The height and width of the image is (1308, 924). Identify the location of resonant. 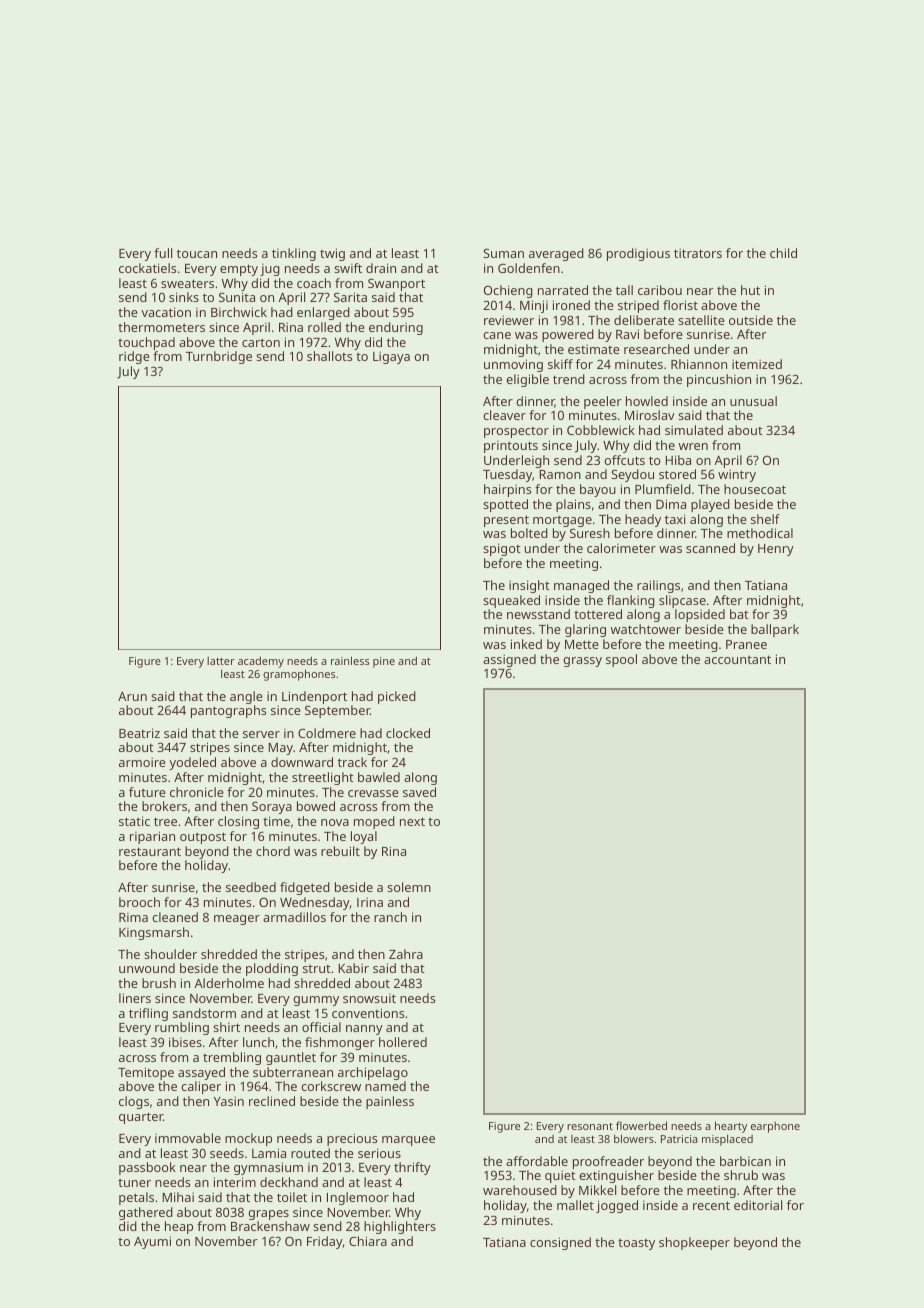
(590, 1126).
